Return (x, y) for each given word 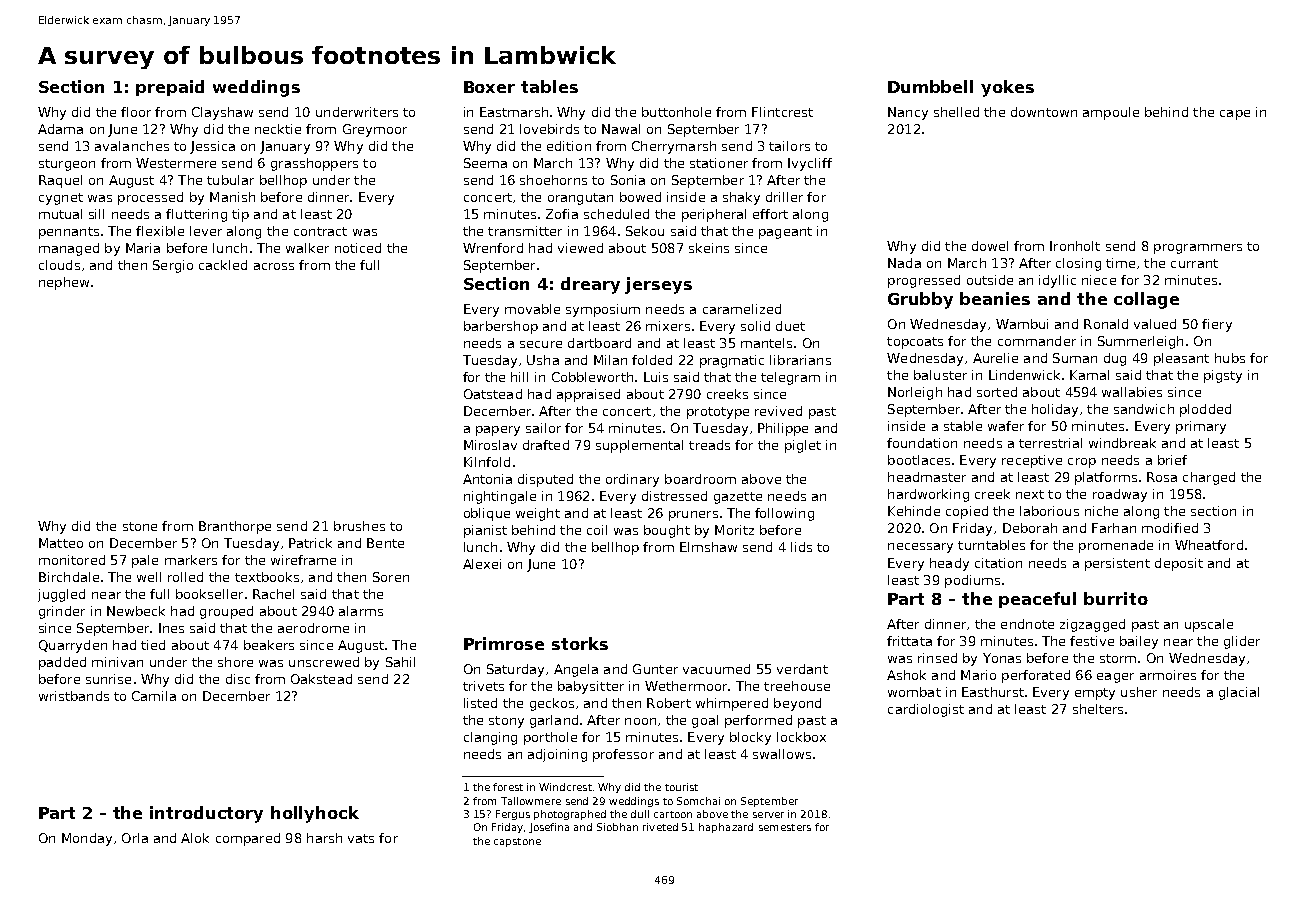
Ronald (1106, 324)
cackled (223, 265)
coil (597, 530)
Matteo (61, 543)
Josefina (549, 828)
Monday (87, 839)
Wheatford (1209, 545)
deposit (1179, 564)
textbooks (267, 577)
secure (541, 344)
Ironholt (1075, 246)
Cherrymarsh (674, 147)
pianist (485, 531)
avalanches (132, 146)
